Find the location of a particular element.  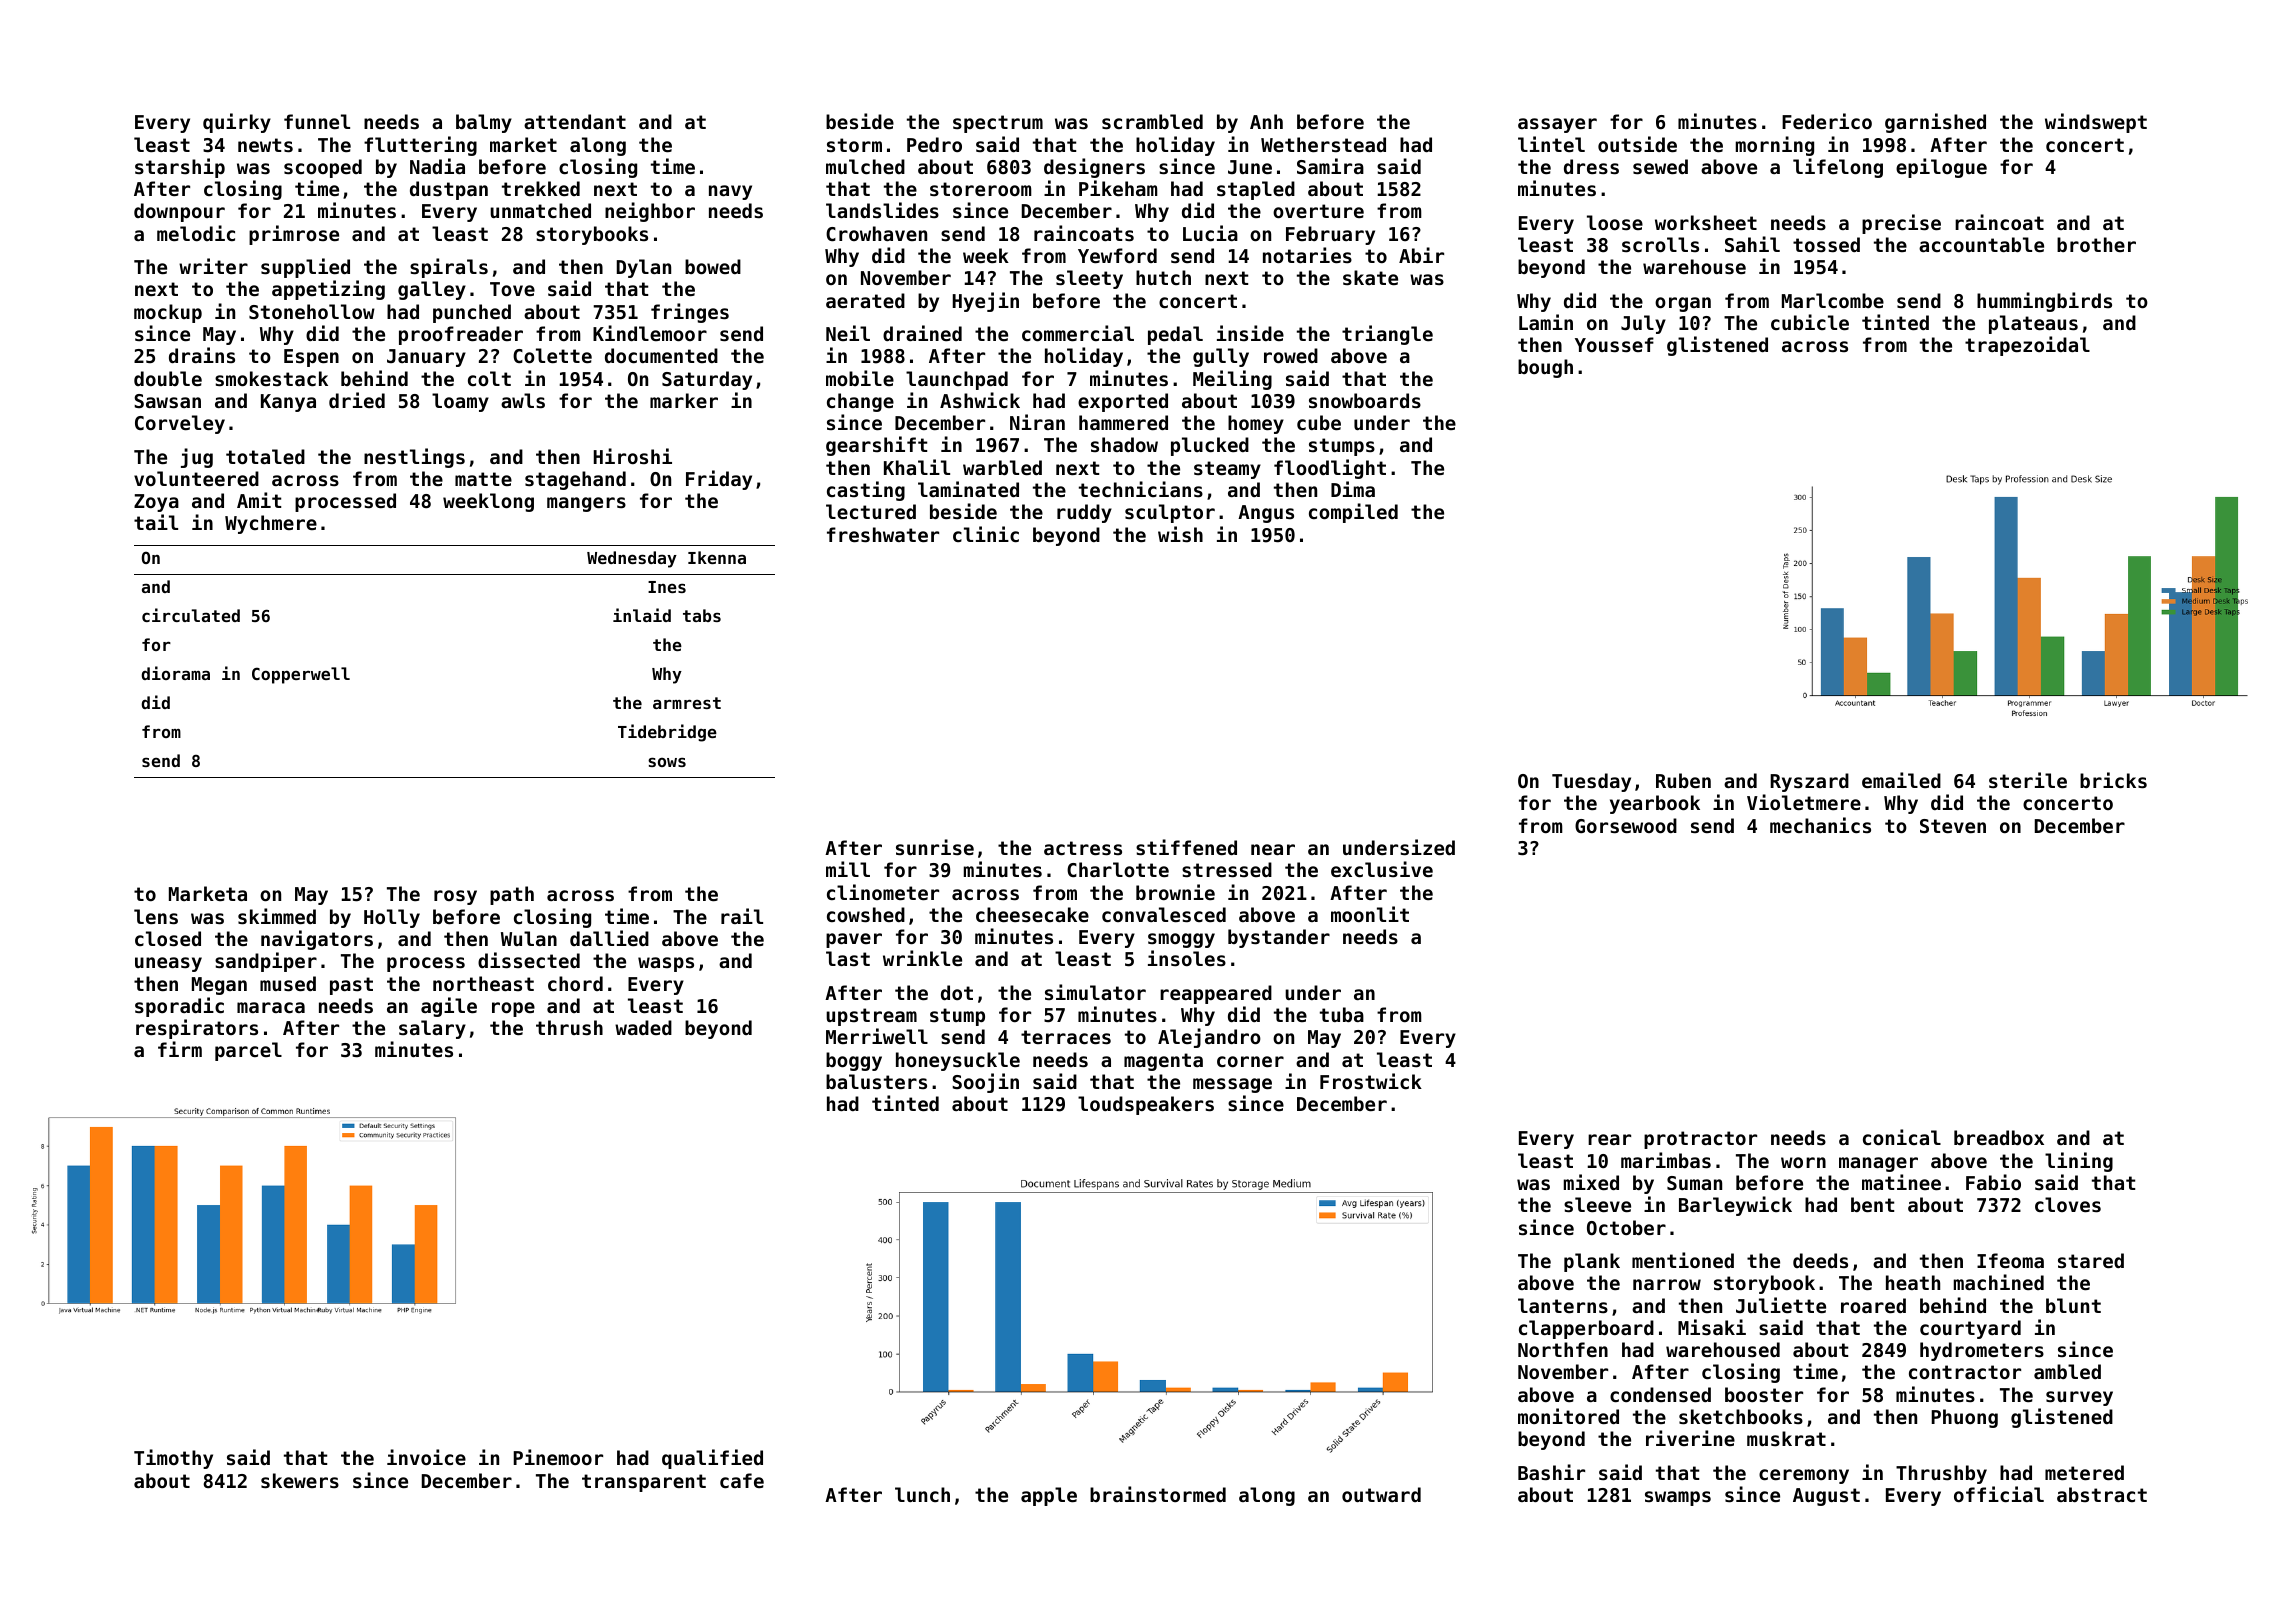

trekked is located at coordinates (541, 188).
